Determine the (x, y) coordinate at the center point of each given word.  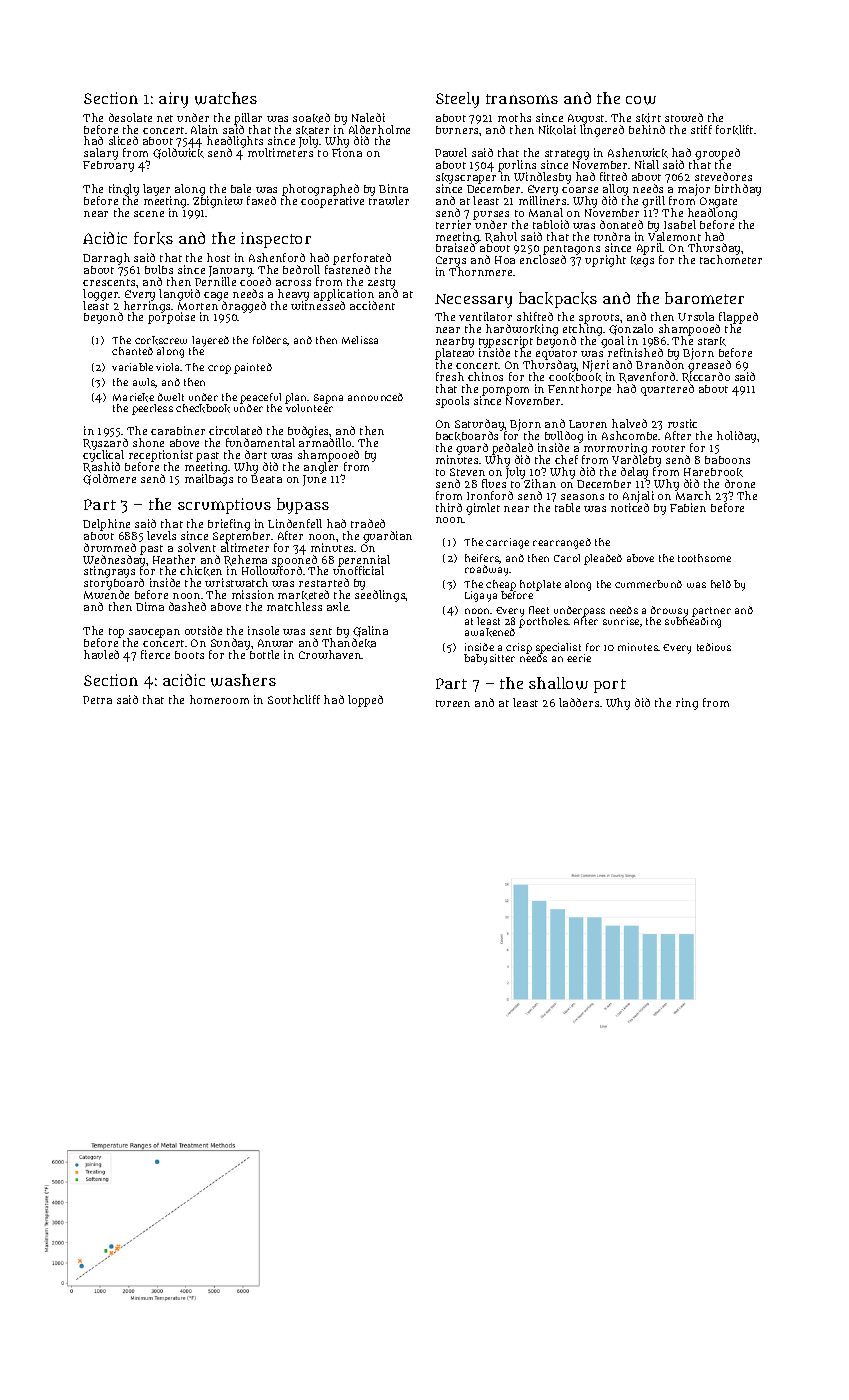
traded (368, 523)
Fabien (688, 507)
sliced (123, 140)
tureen (453, 703)
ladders (579, 702)
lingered (602, 131)
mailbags (209, 480)
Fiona (347, 153)
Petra (97, 700)
